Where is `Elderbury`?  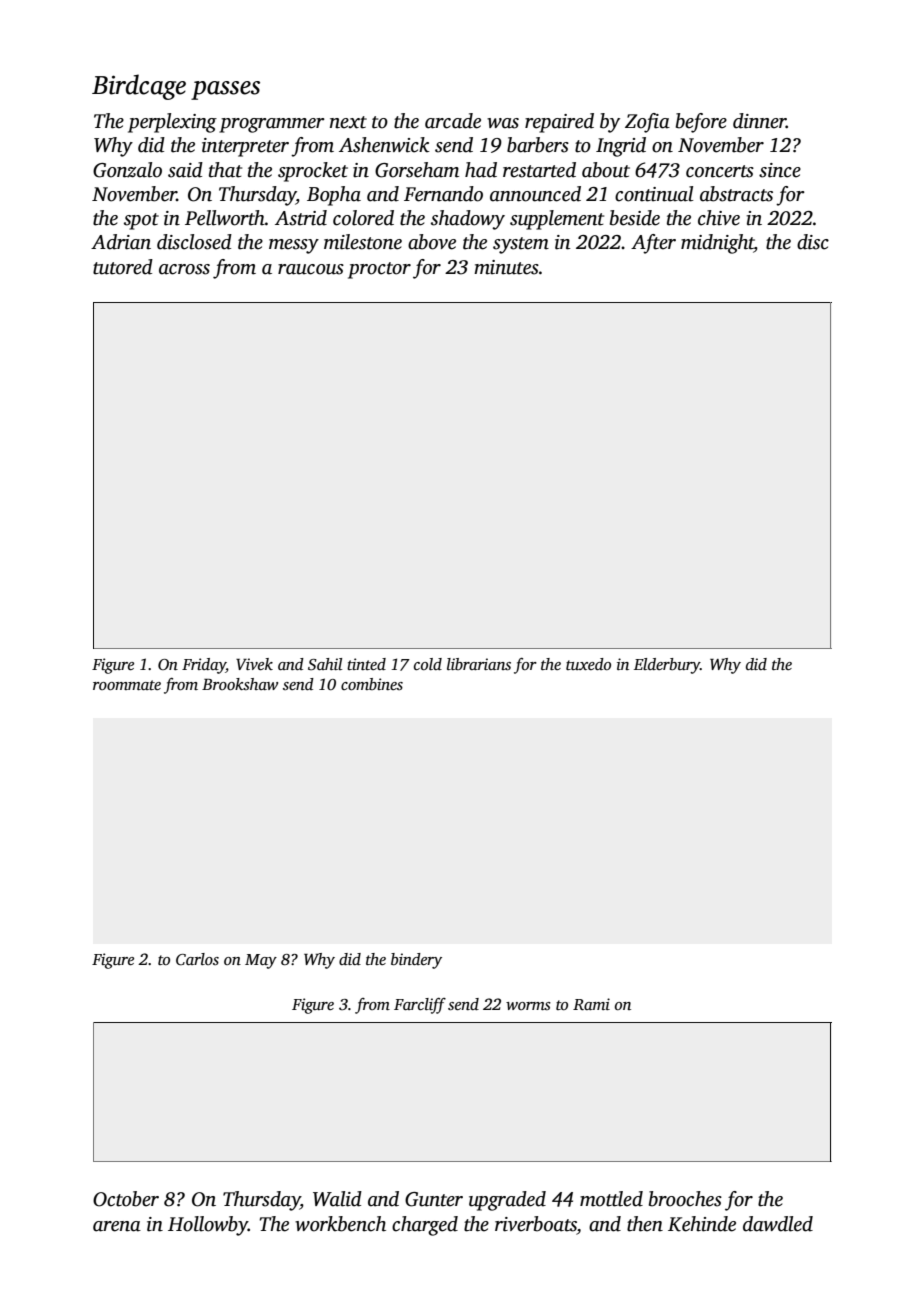 Elderbury is located at coordinates (667, 666).
